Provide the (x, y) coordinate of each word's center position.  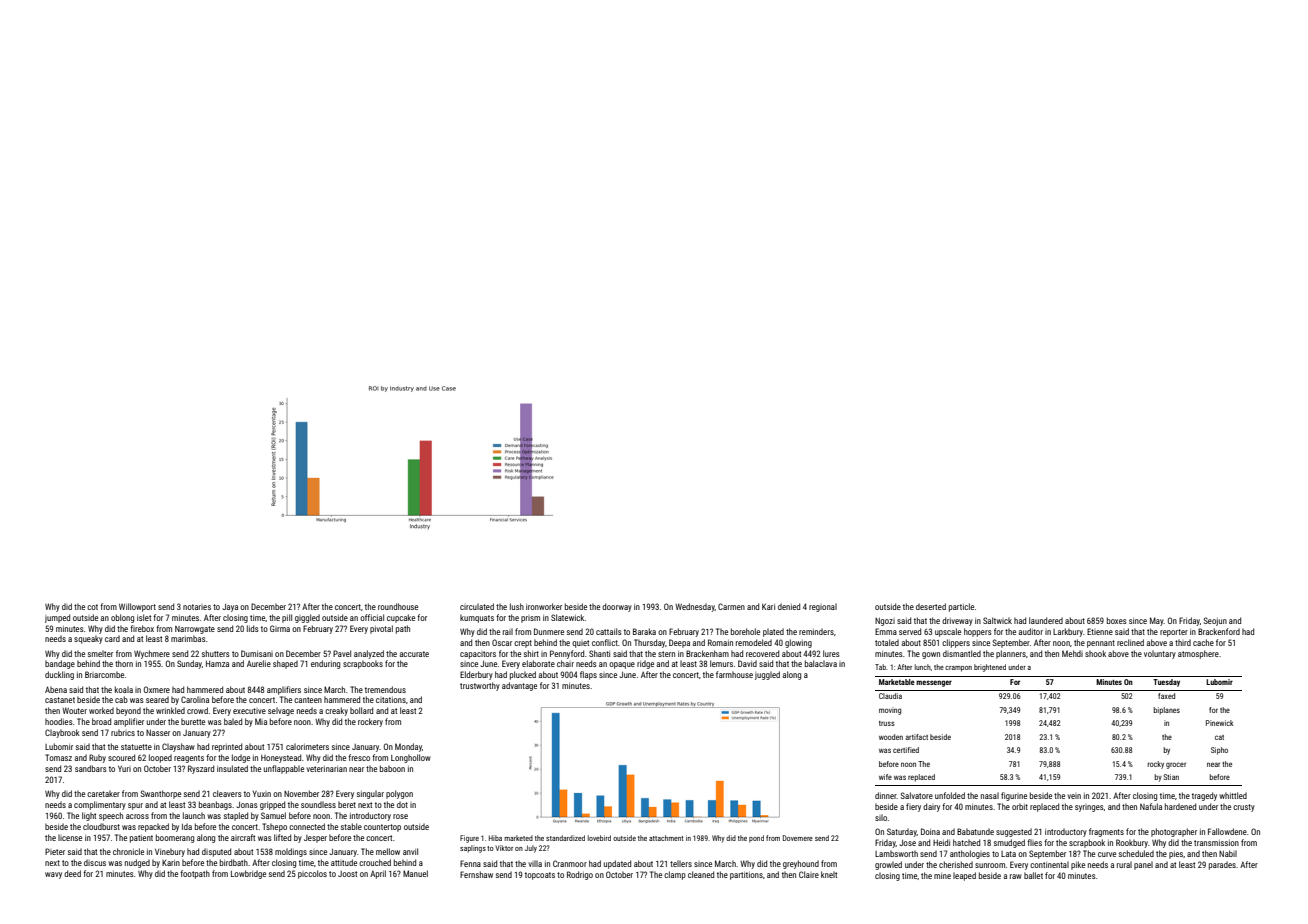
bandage (60, 664)
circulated (477, 606)
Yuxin (261, 794)
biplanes (1166, 711)
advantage (519, 686)
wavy (53, 875)
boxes (1117, 620)
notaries (197, 607)
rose (400, 816)
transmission (1216, 843)
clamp (675, 875)
